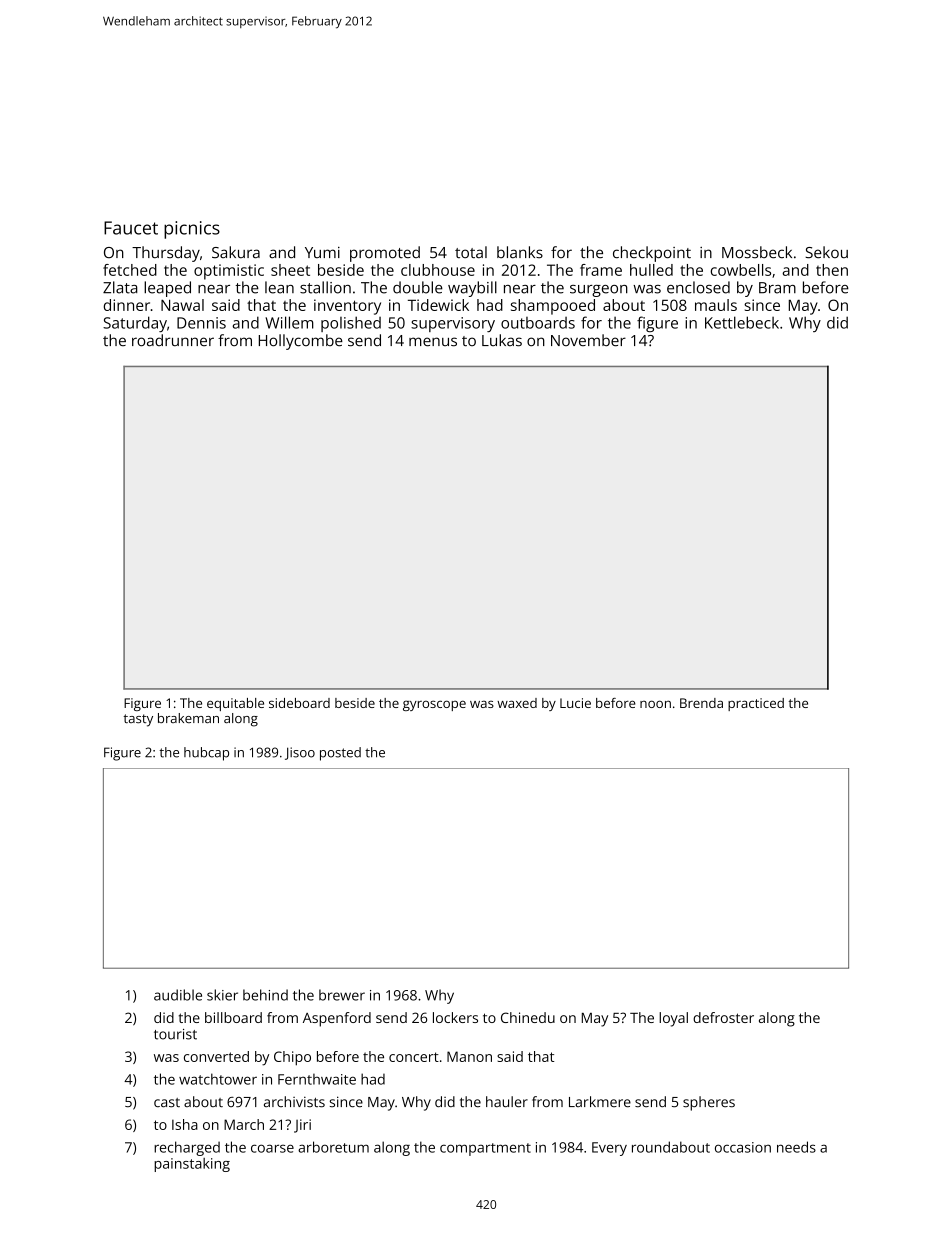 The width and height of the image is (952, 1233). What do you see at coordinates (322, 252) in the image?
I see `Yumi` at bounding box center [322, 252].
